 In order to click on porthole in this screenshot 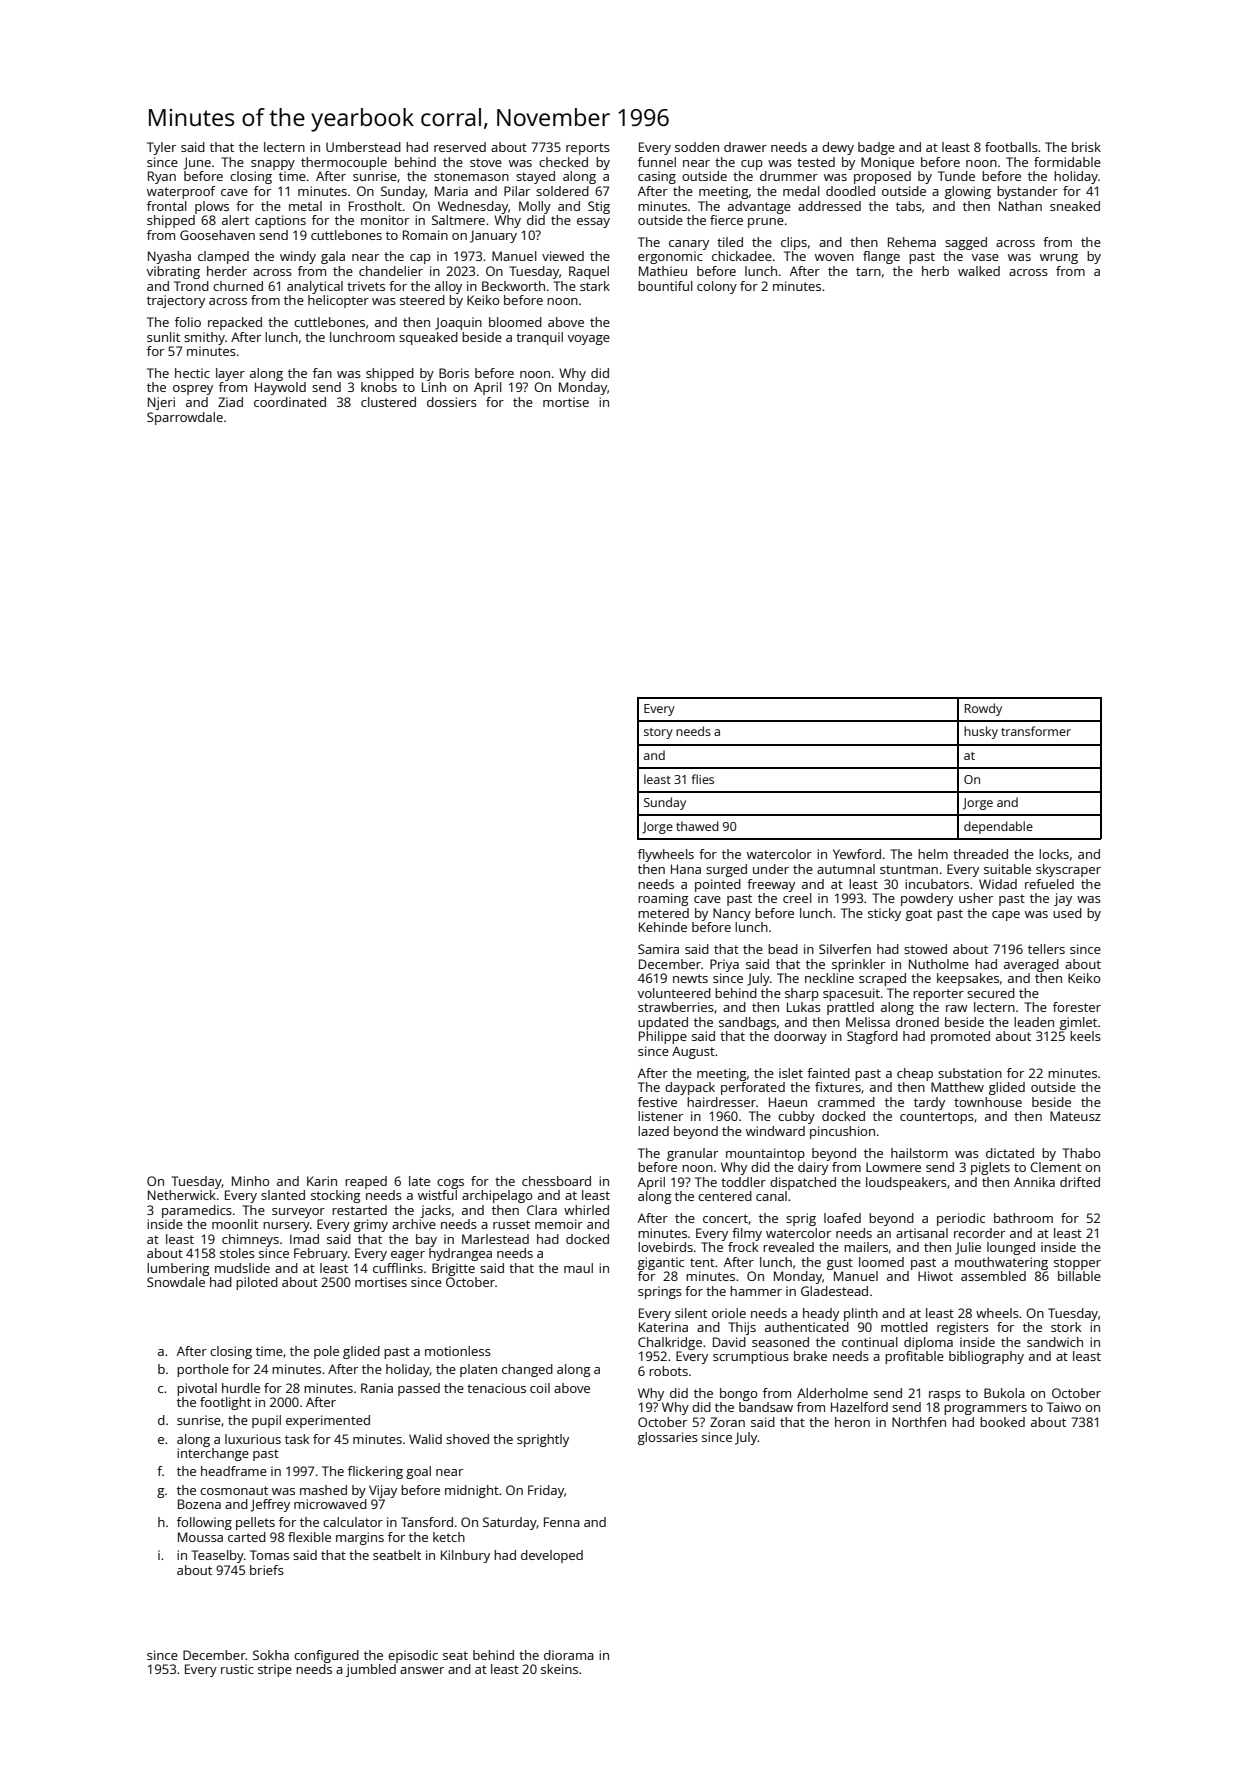, I will do `click(203, 1370)`.
